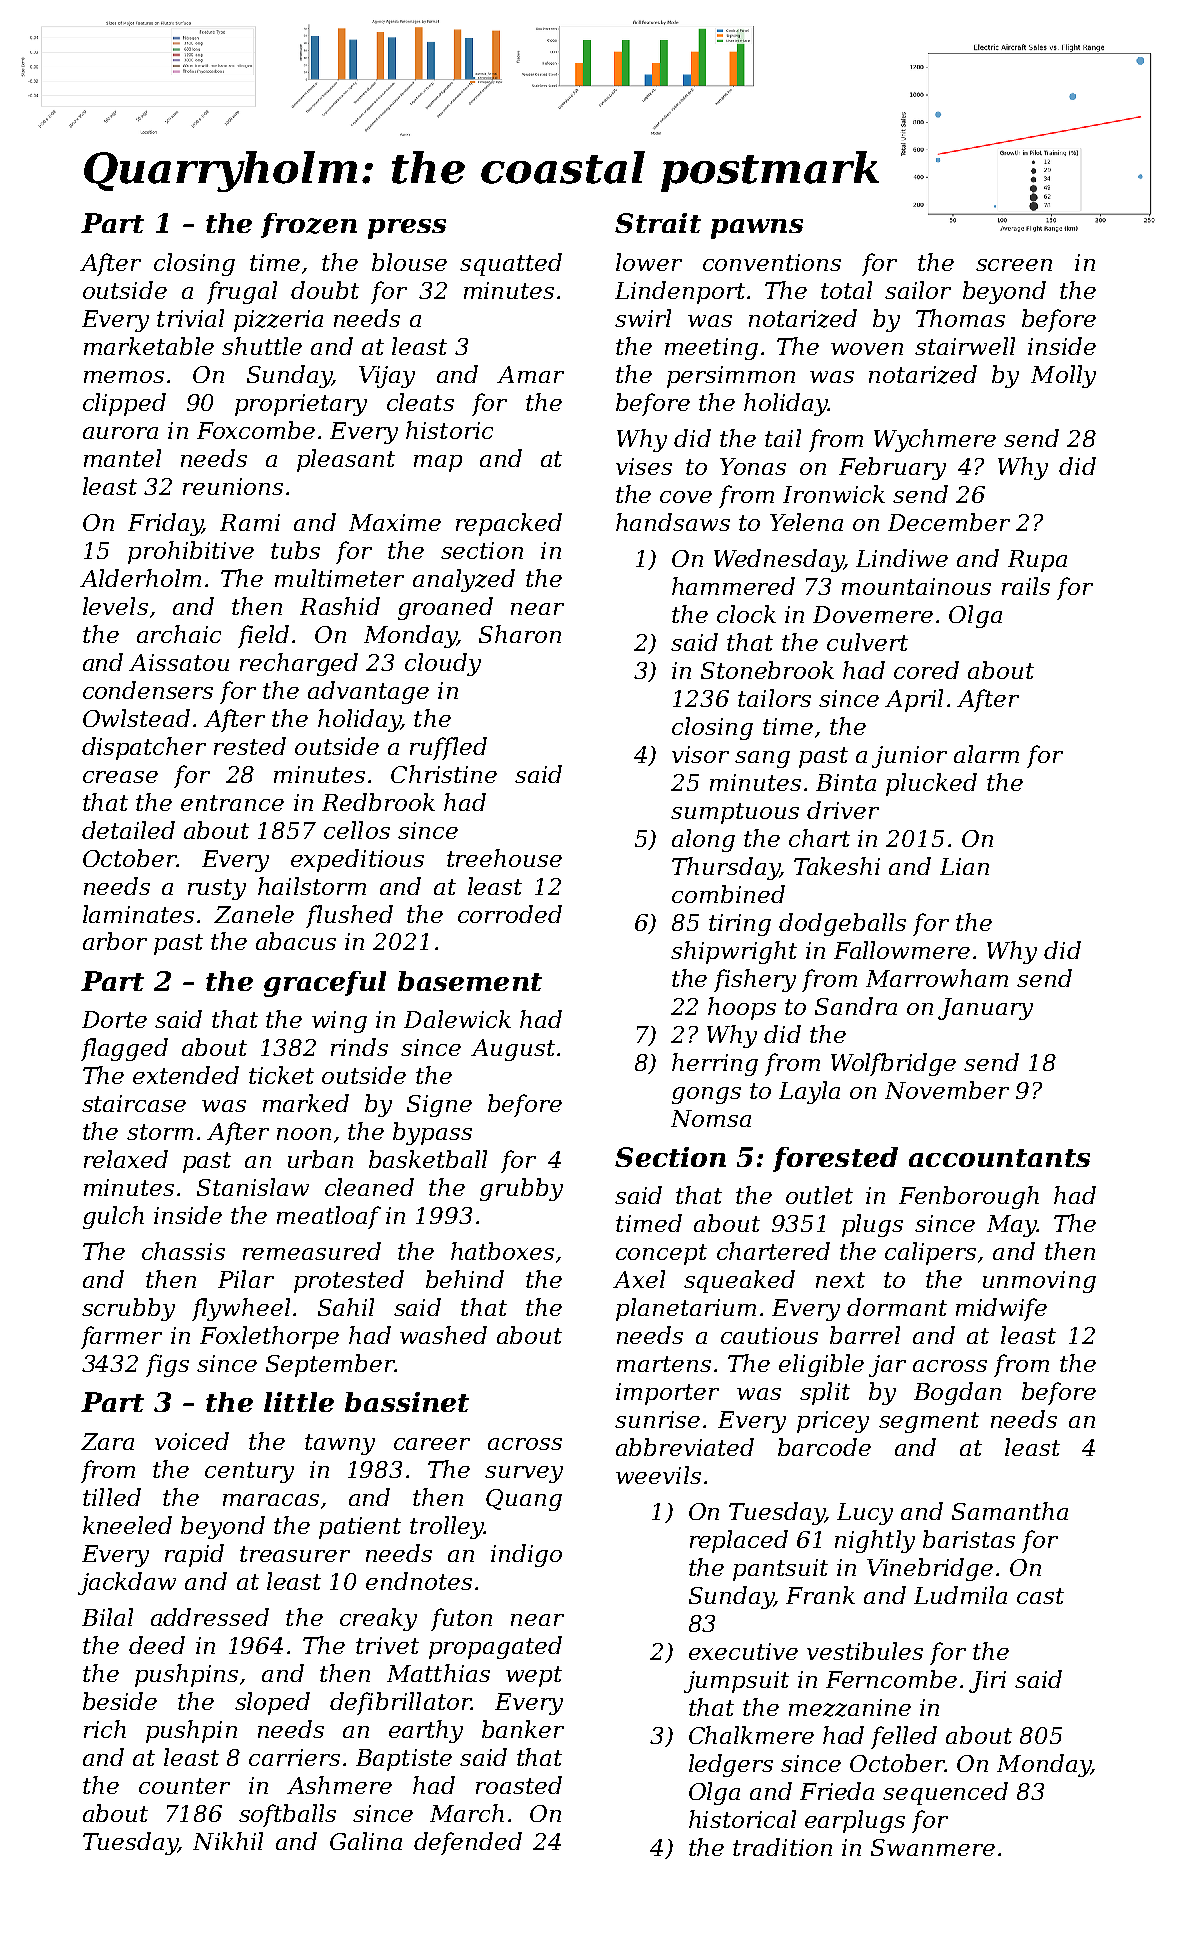 This screenshot has height=1941, width=1178. I want to click on Sandra, so click(856, 1006).
